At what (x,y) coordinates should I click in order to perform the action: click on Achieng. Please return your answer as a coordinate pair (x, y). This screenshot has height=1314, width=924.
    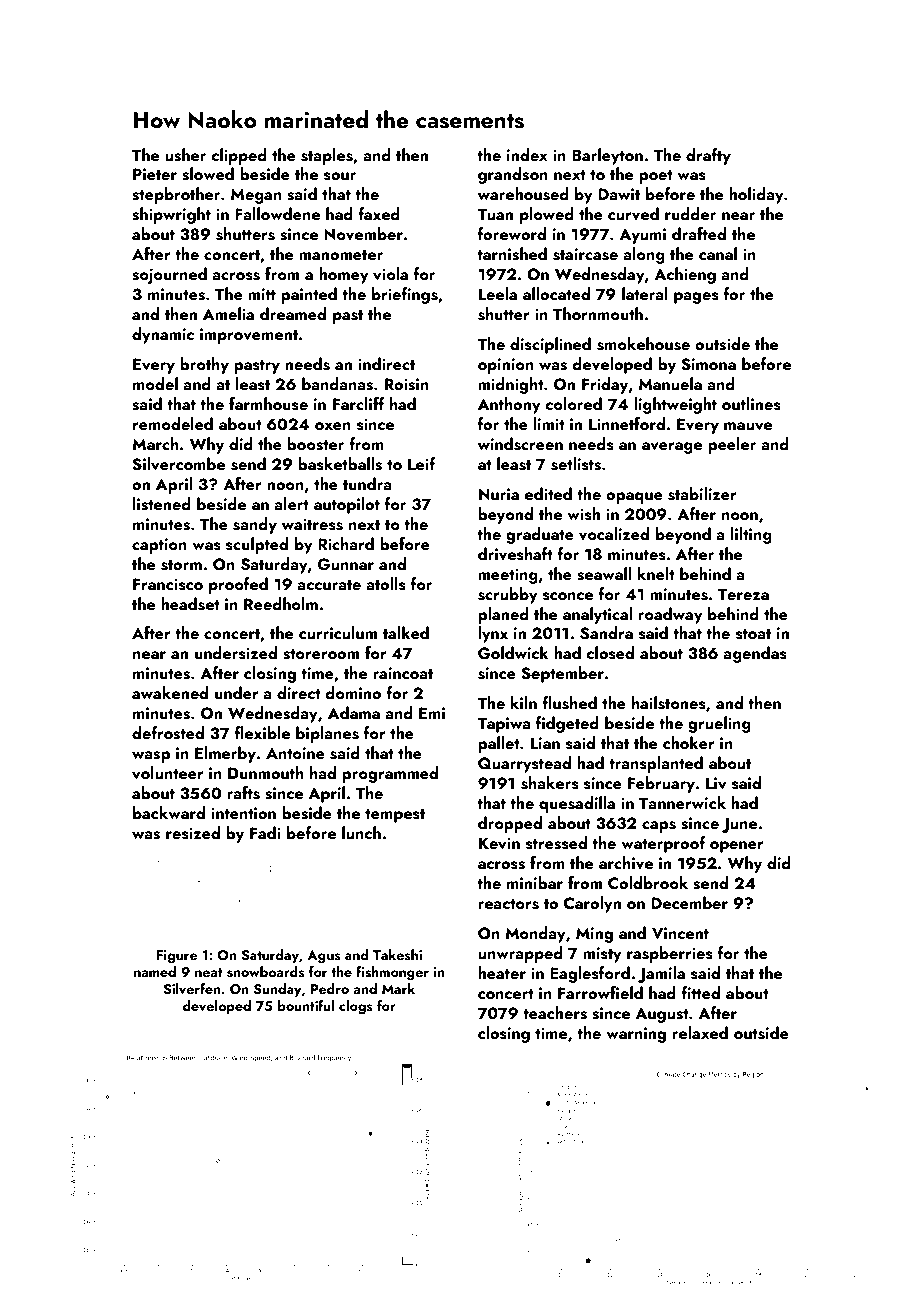
    Looking at the image, I should click on (685, 275).
